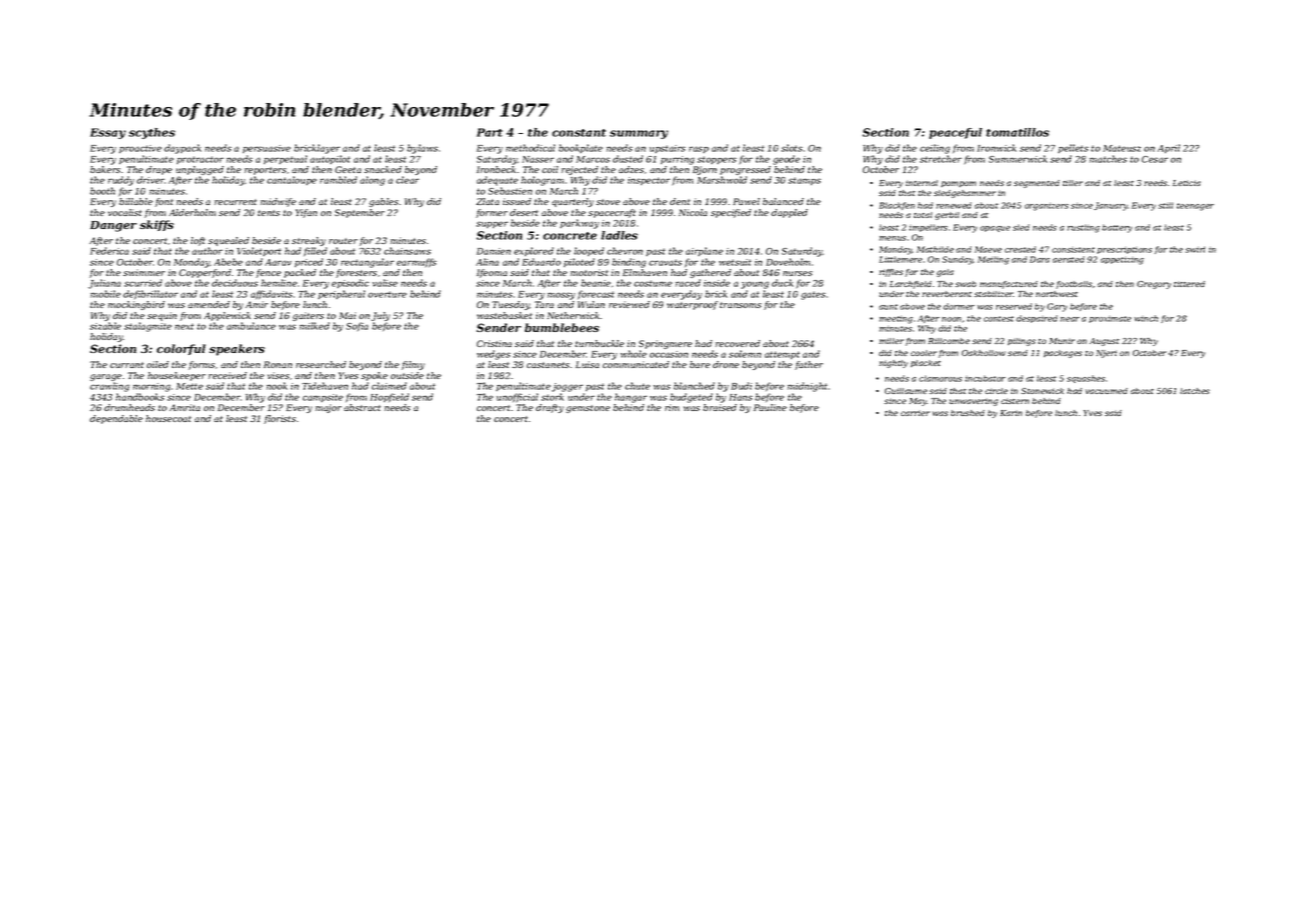 This screenshot has height=924, width=1308. Describe the element at coordinates (280, 419) in the screenshot. I see `florists` at that location.
